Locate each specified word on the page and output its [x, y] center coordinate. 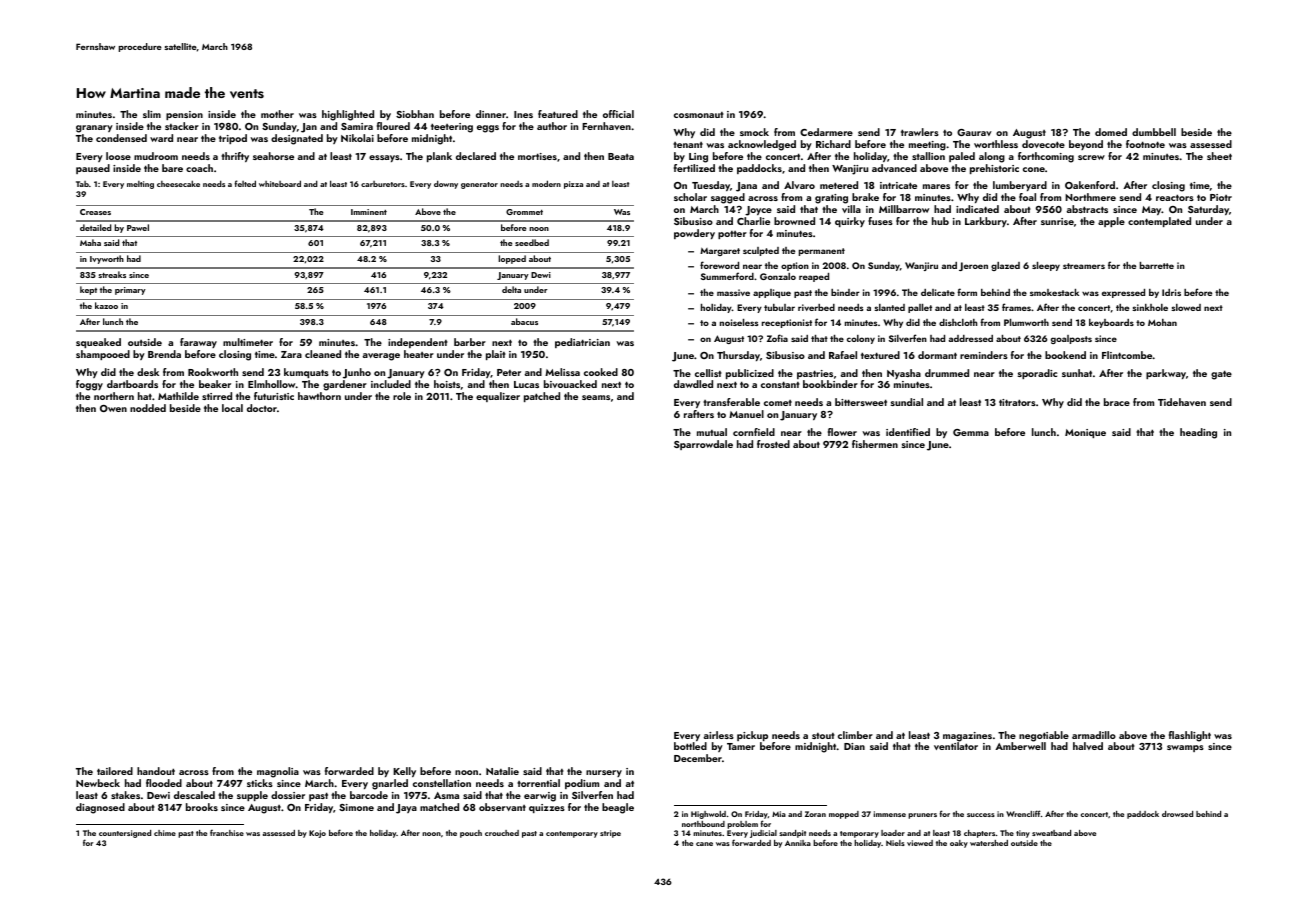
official [618, 114]
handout [156, 771]
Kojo [317, 834]
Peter [509, 372]
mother [277, 114]
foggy [89, 385]
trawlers [920, 132]
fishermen [875, 444]
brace [1117, 402]
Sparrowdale [703, 445]
